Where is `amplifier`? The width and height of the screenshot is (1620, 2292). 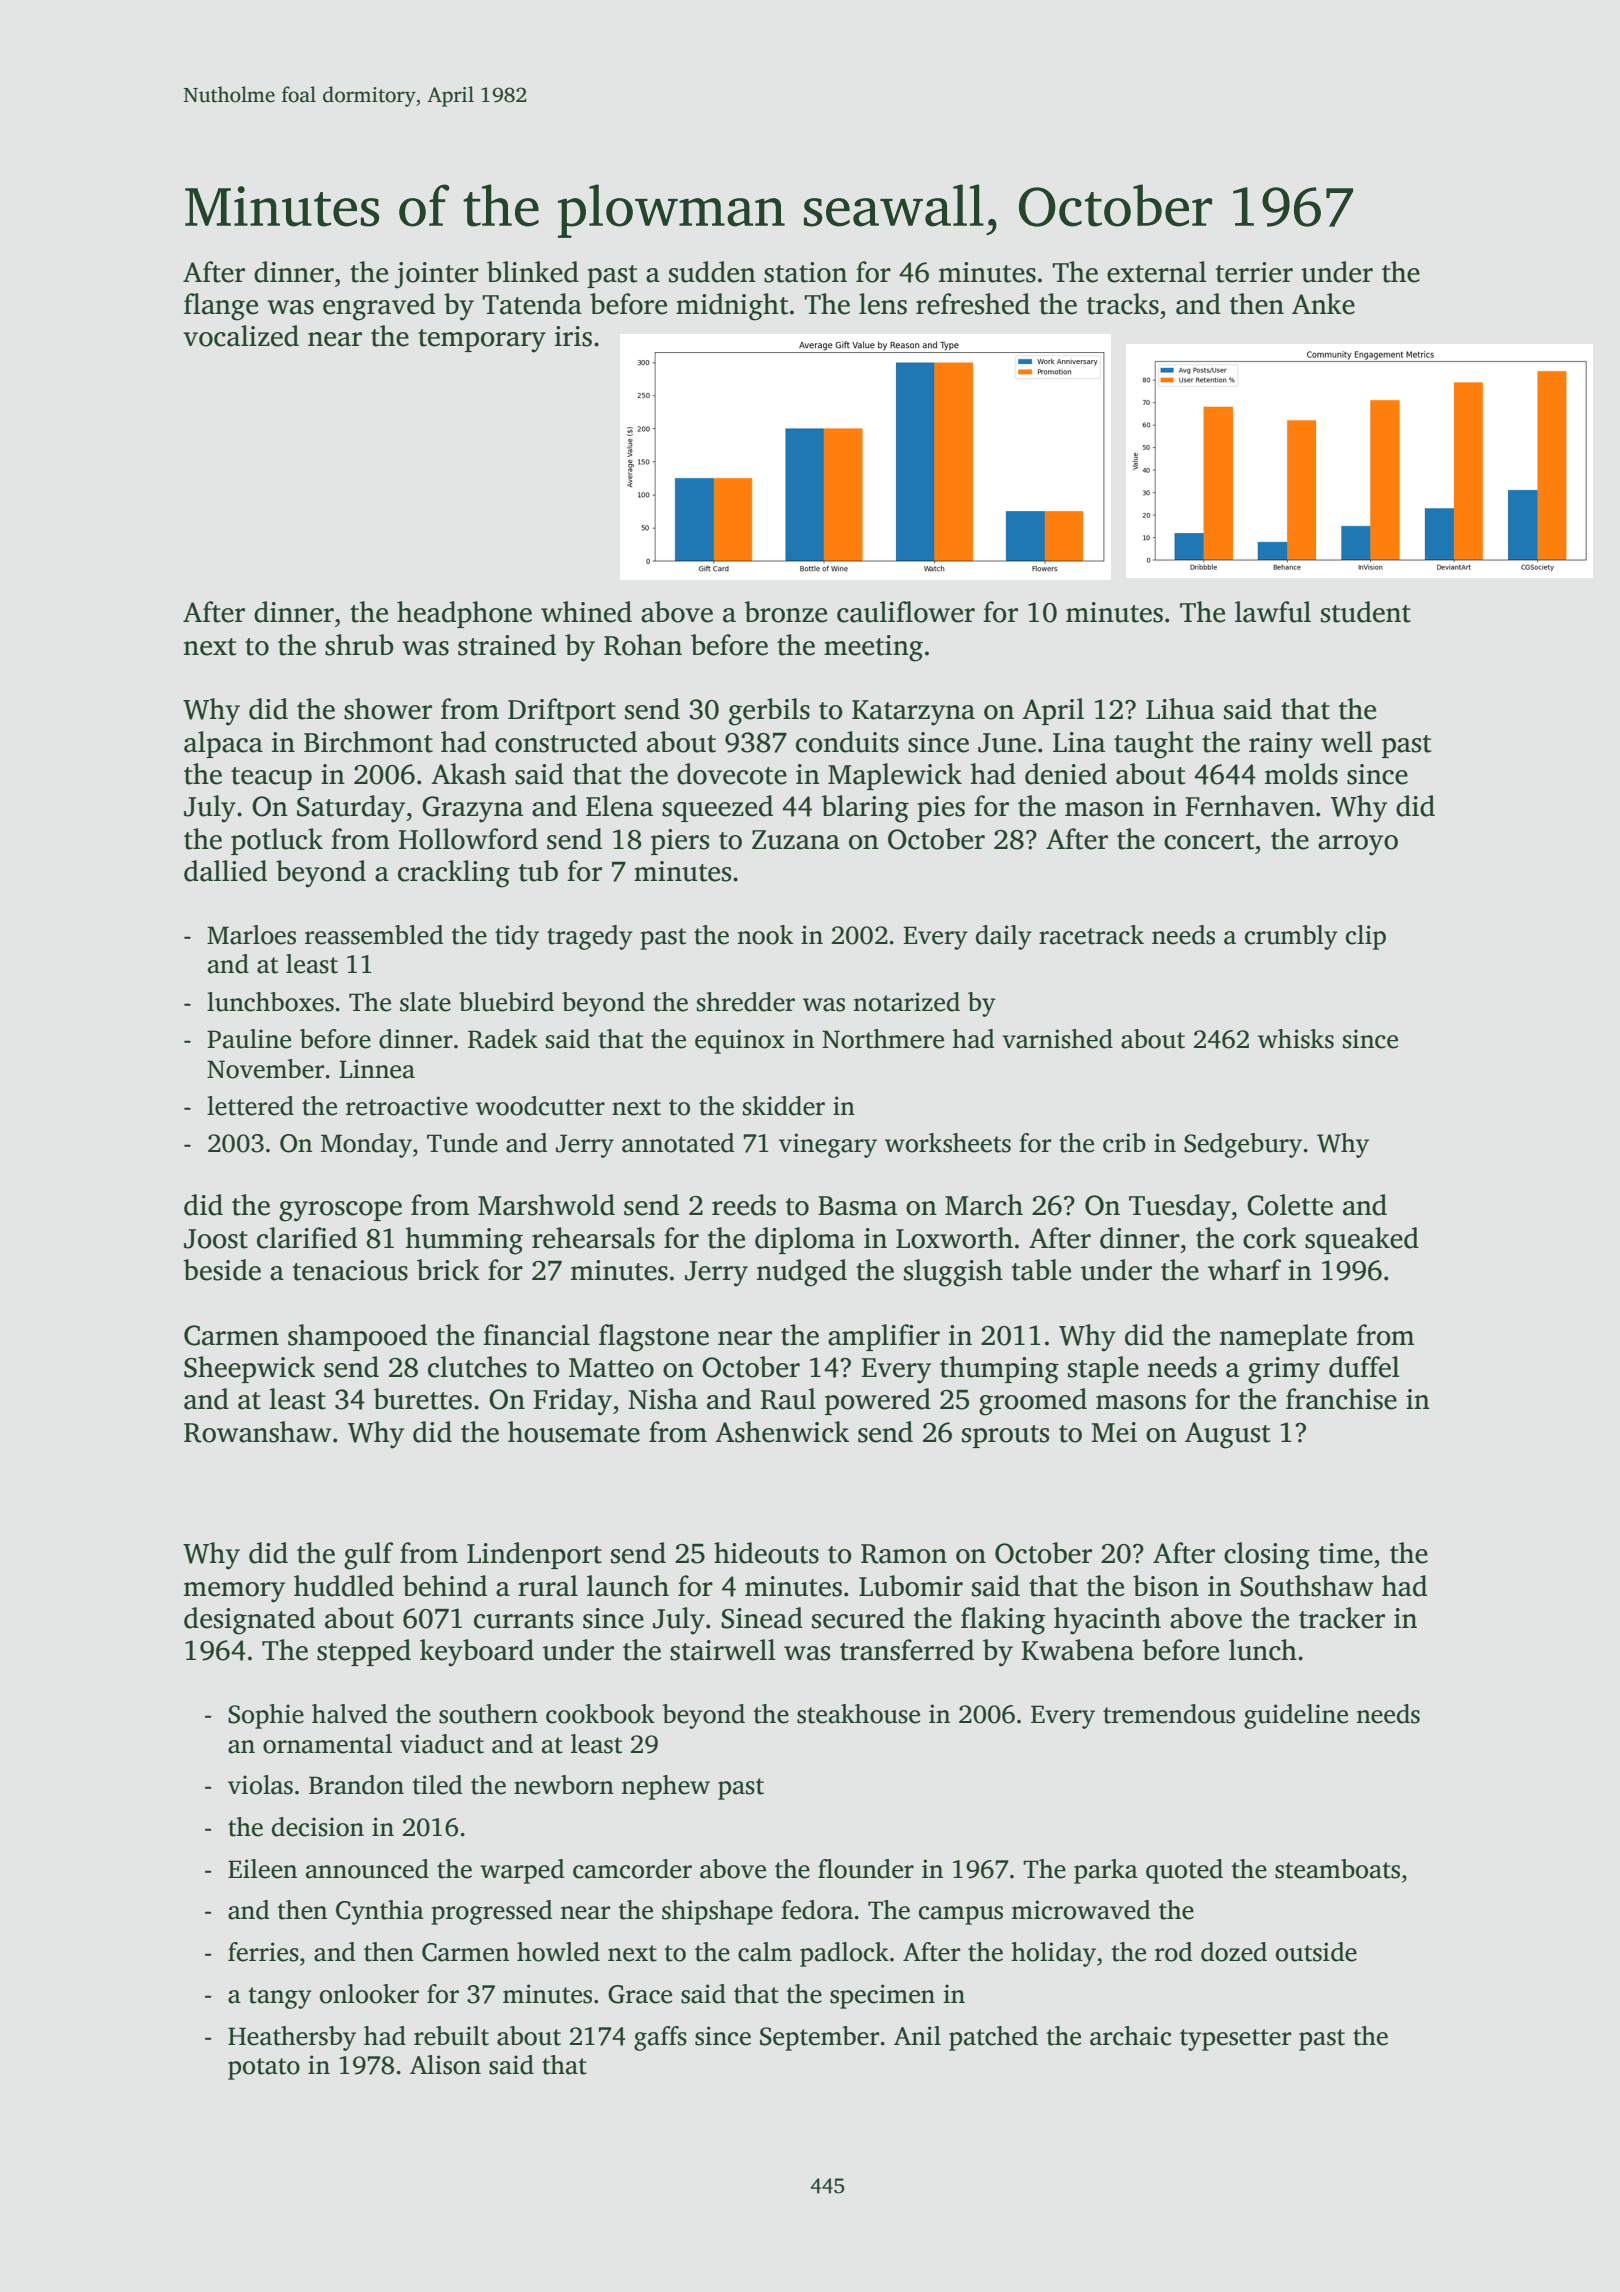
amplifier is located at coordinates (884, 1337).
